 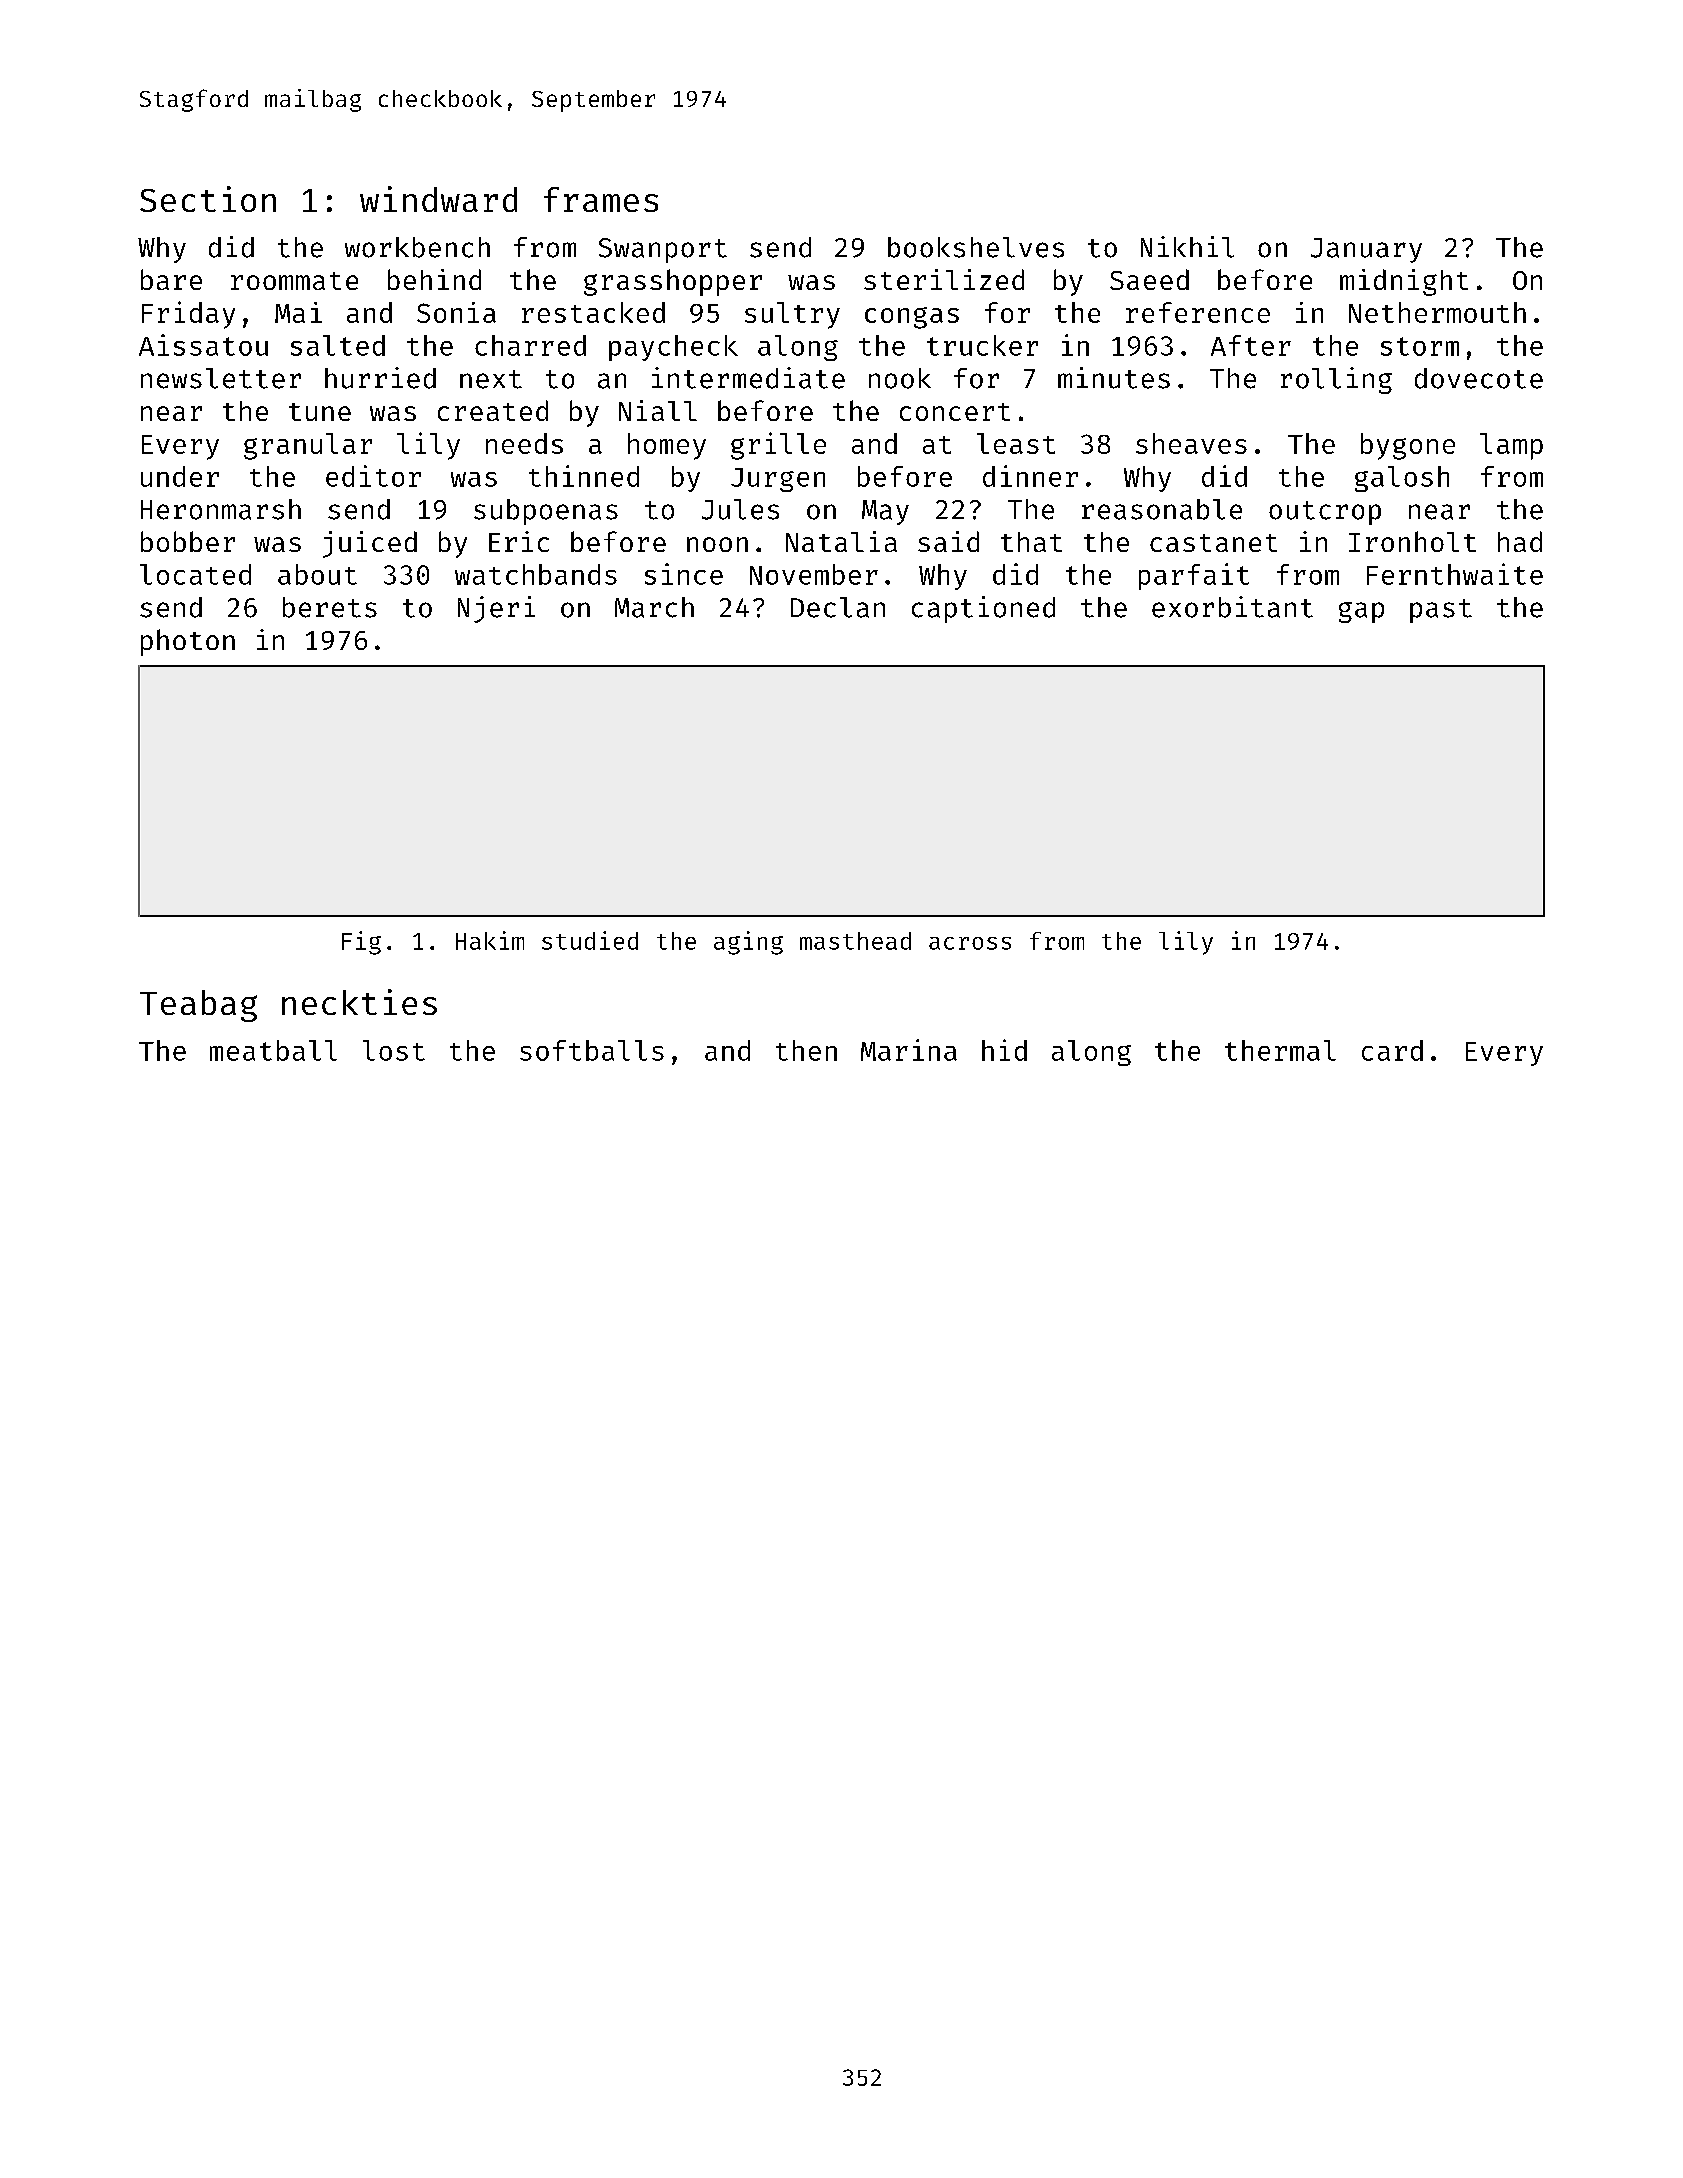 I want to click on workbench, so click(x=417, y=247).
